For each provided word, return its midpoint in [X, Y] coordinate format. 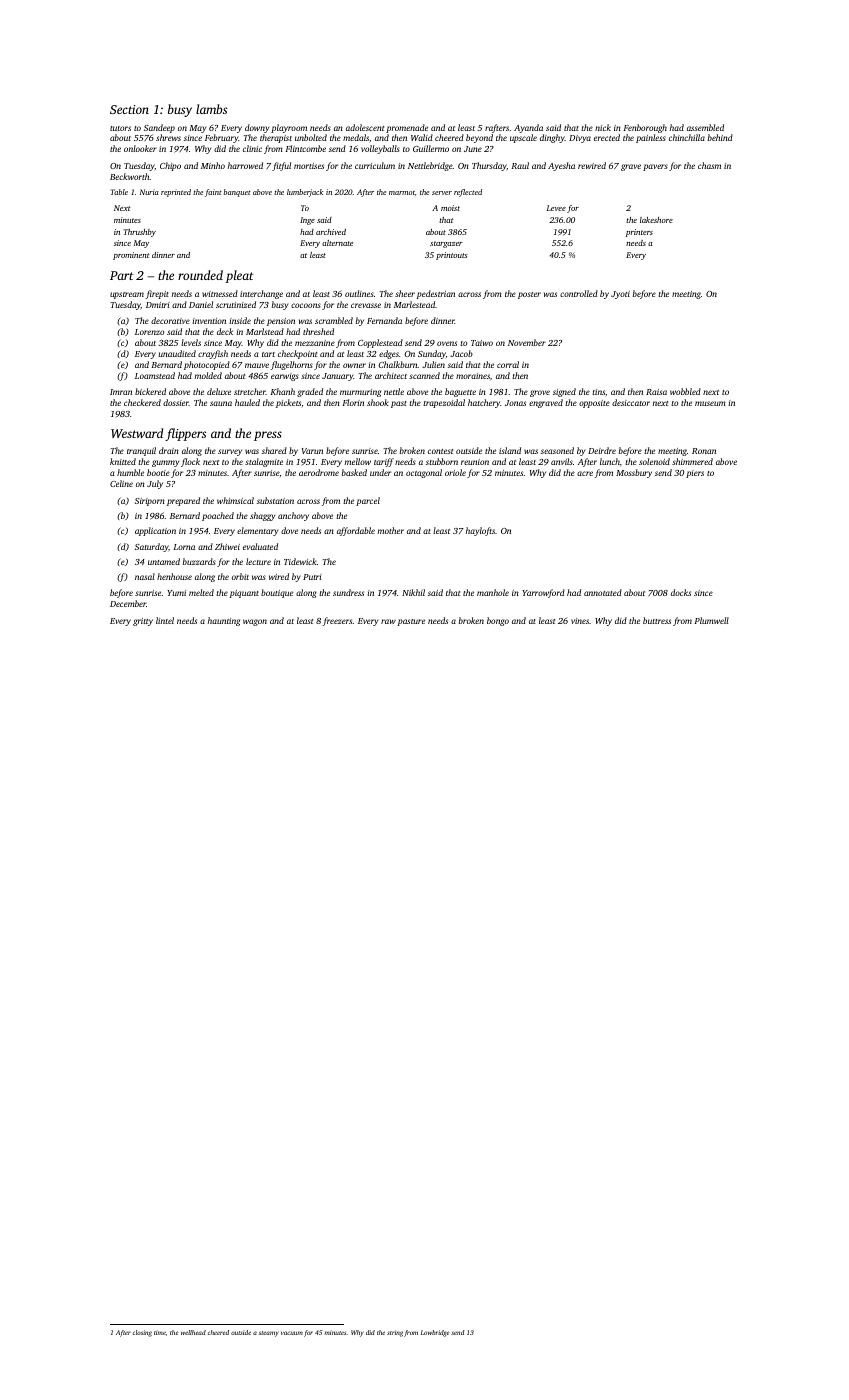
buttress [657, 620]
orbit [240, 576]
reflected [468, 193]
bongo [498, 621]
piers [695, 474]
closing [142, 1333]
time [160, 1332]
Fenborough [645, 128]
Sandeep [159, 128]
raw [388, 621]
